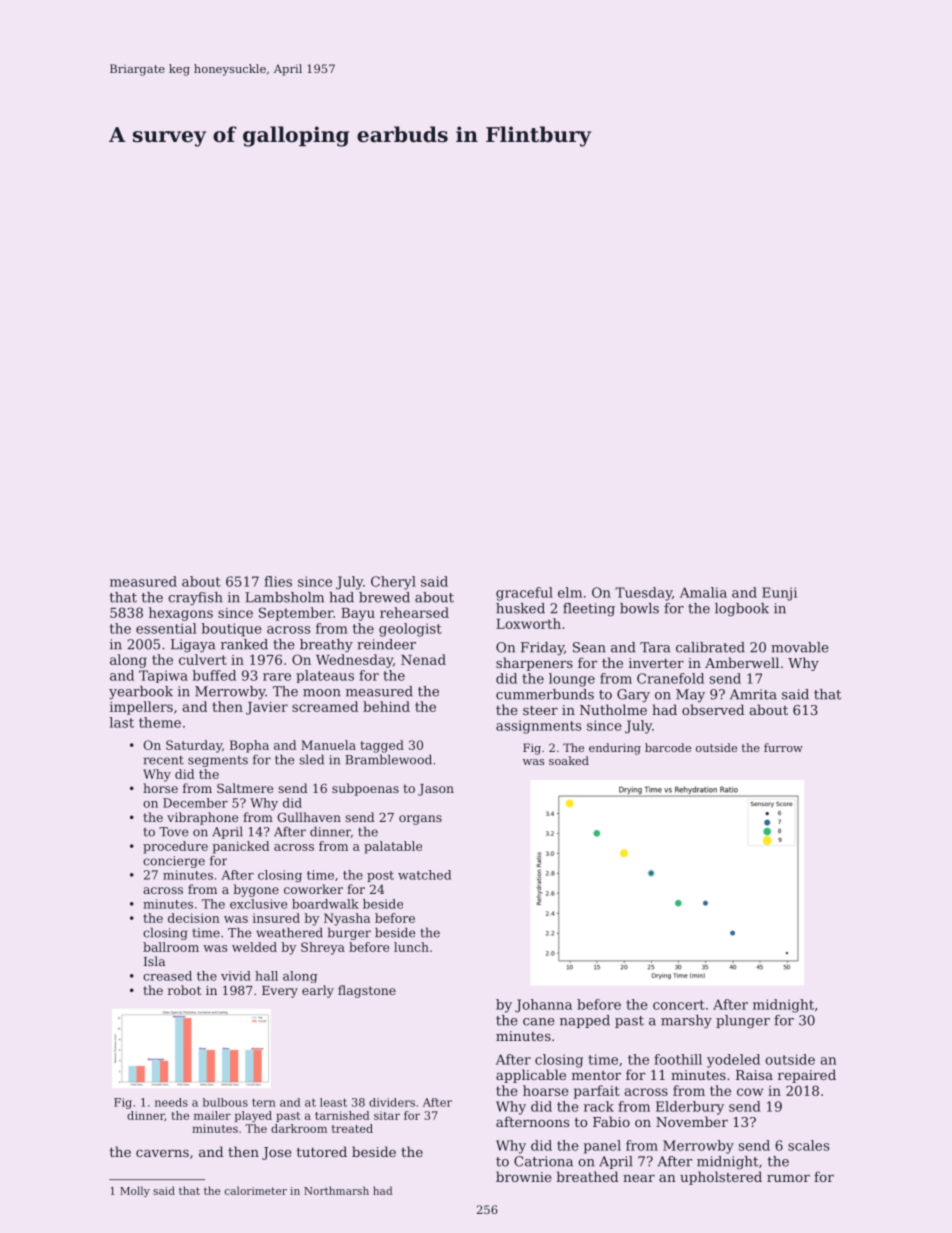 Image resolution: width=952 pixels, height=1233 pixels. What do you see at coordinates (195, 598) in the image?
I see `crayfish` at bounding box center [195, 598].
